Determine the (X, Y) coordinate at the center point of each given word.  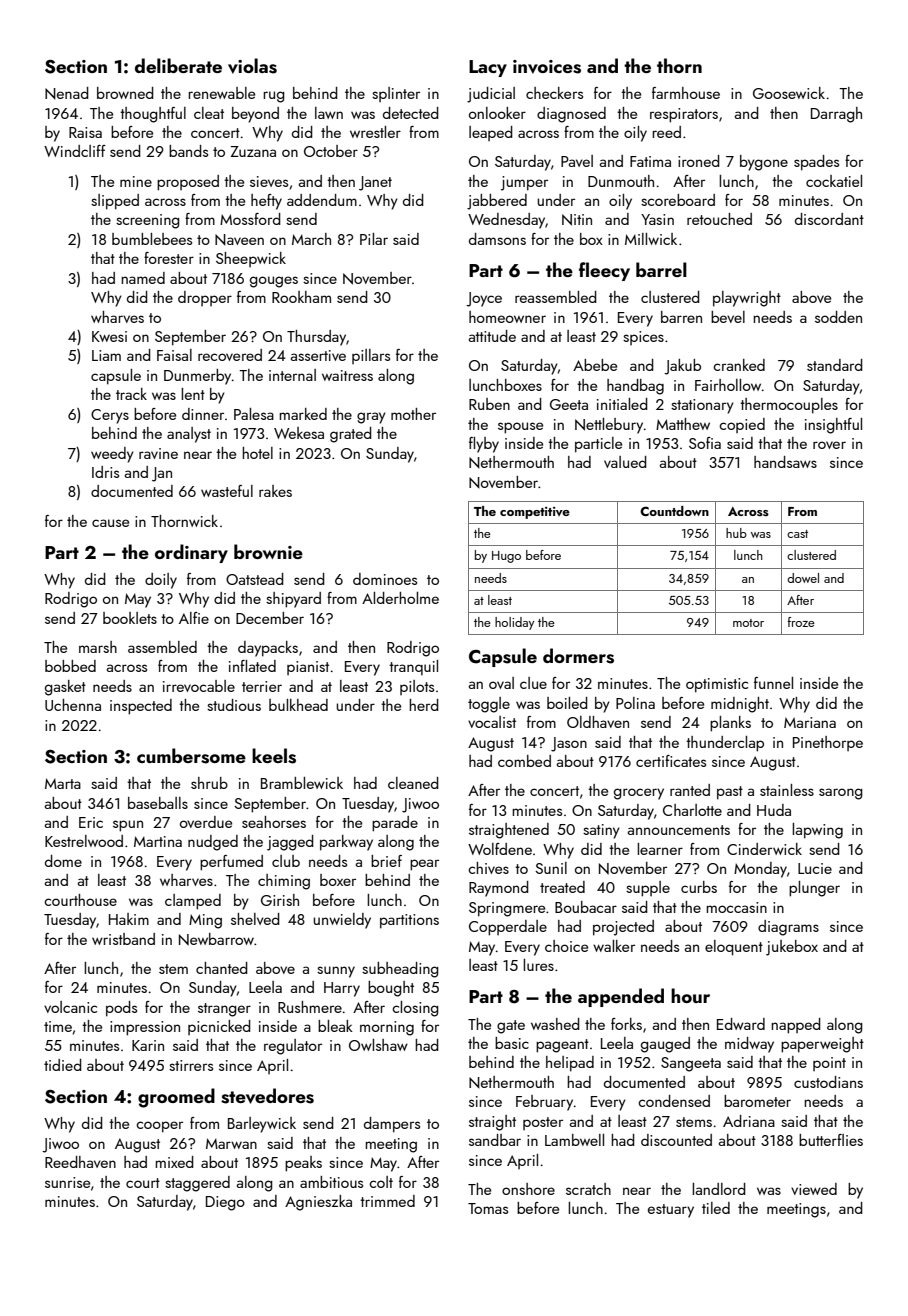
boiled (567, 703)
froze (801, 622)
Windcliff (75, 151)
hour (690, 995)
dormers (578, 656)
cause (110, 523)
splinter (396, 94)
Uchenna (73, 705)
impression (145, 1028)
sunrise (67, 1182)
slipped (115, 202)
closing (415, 1009)
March (311, 239)
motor (748, 623)
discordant (829, 219)
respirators (684, 115)
